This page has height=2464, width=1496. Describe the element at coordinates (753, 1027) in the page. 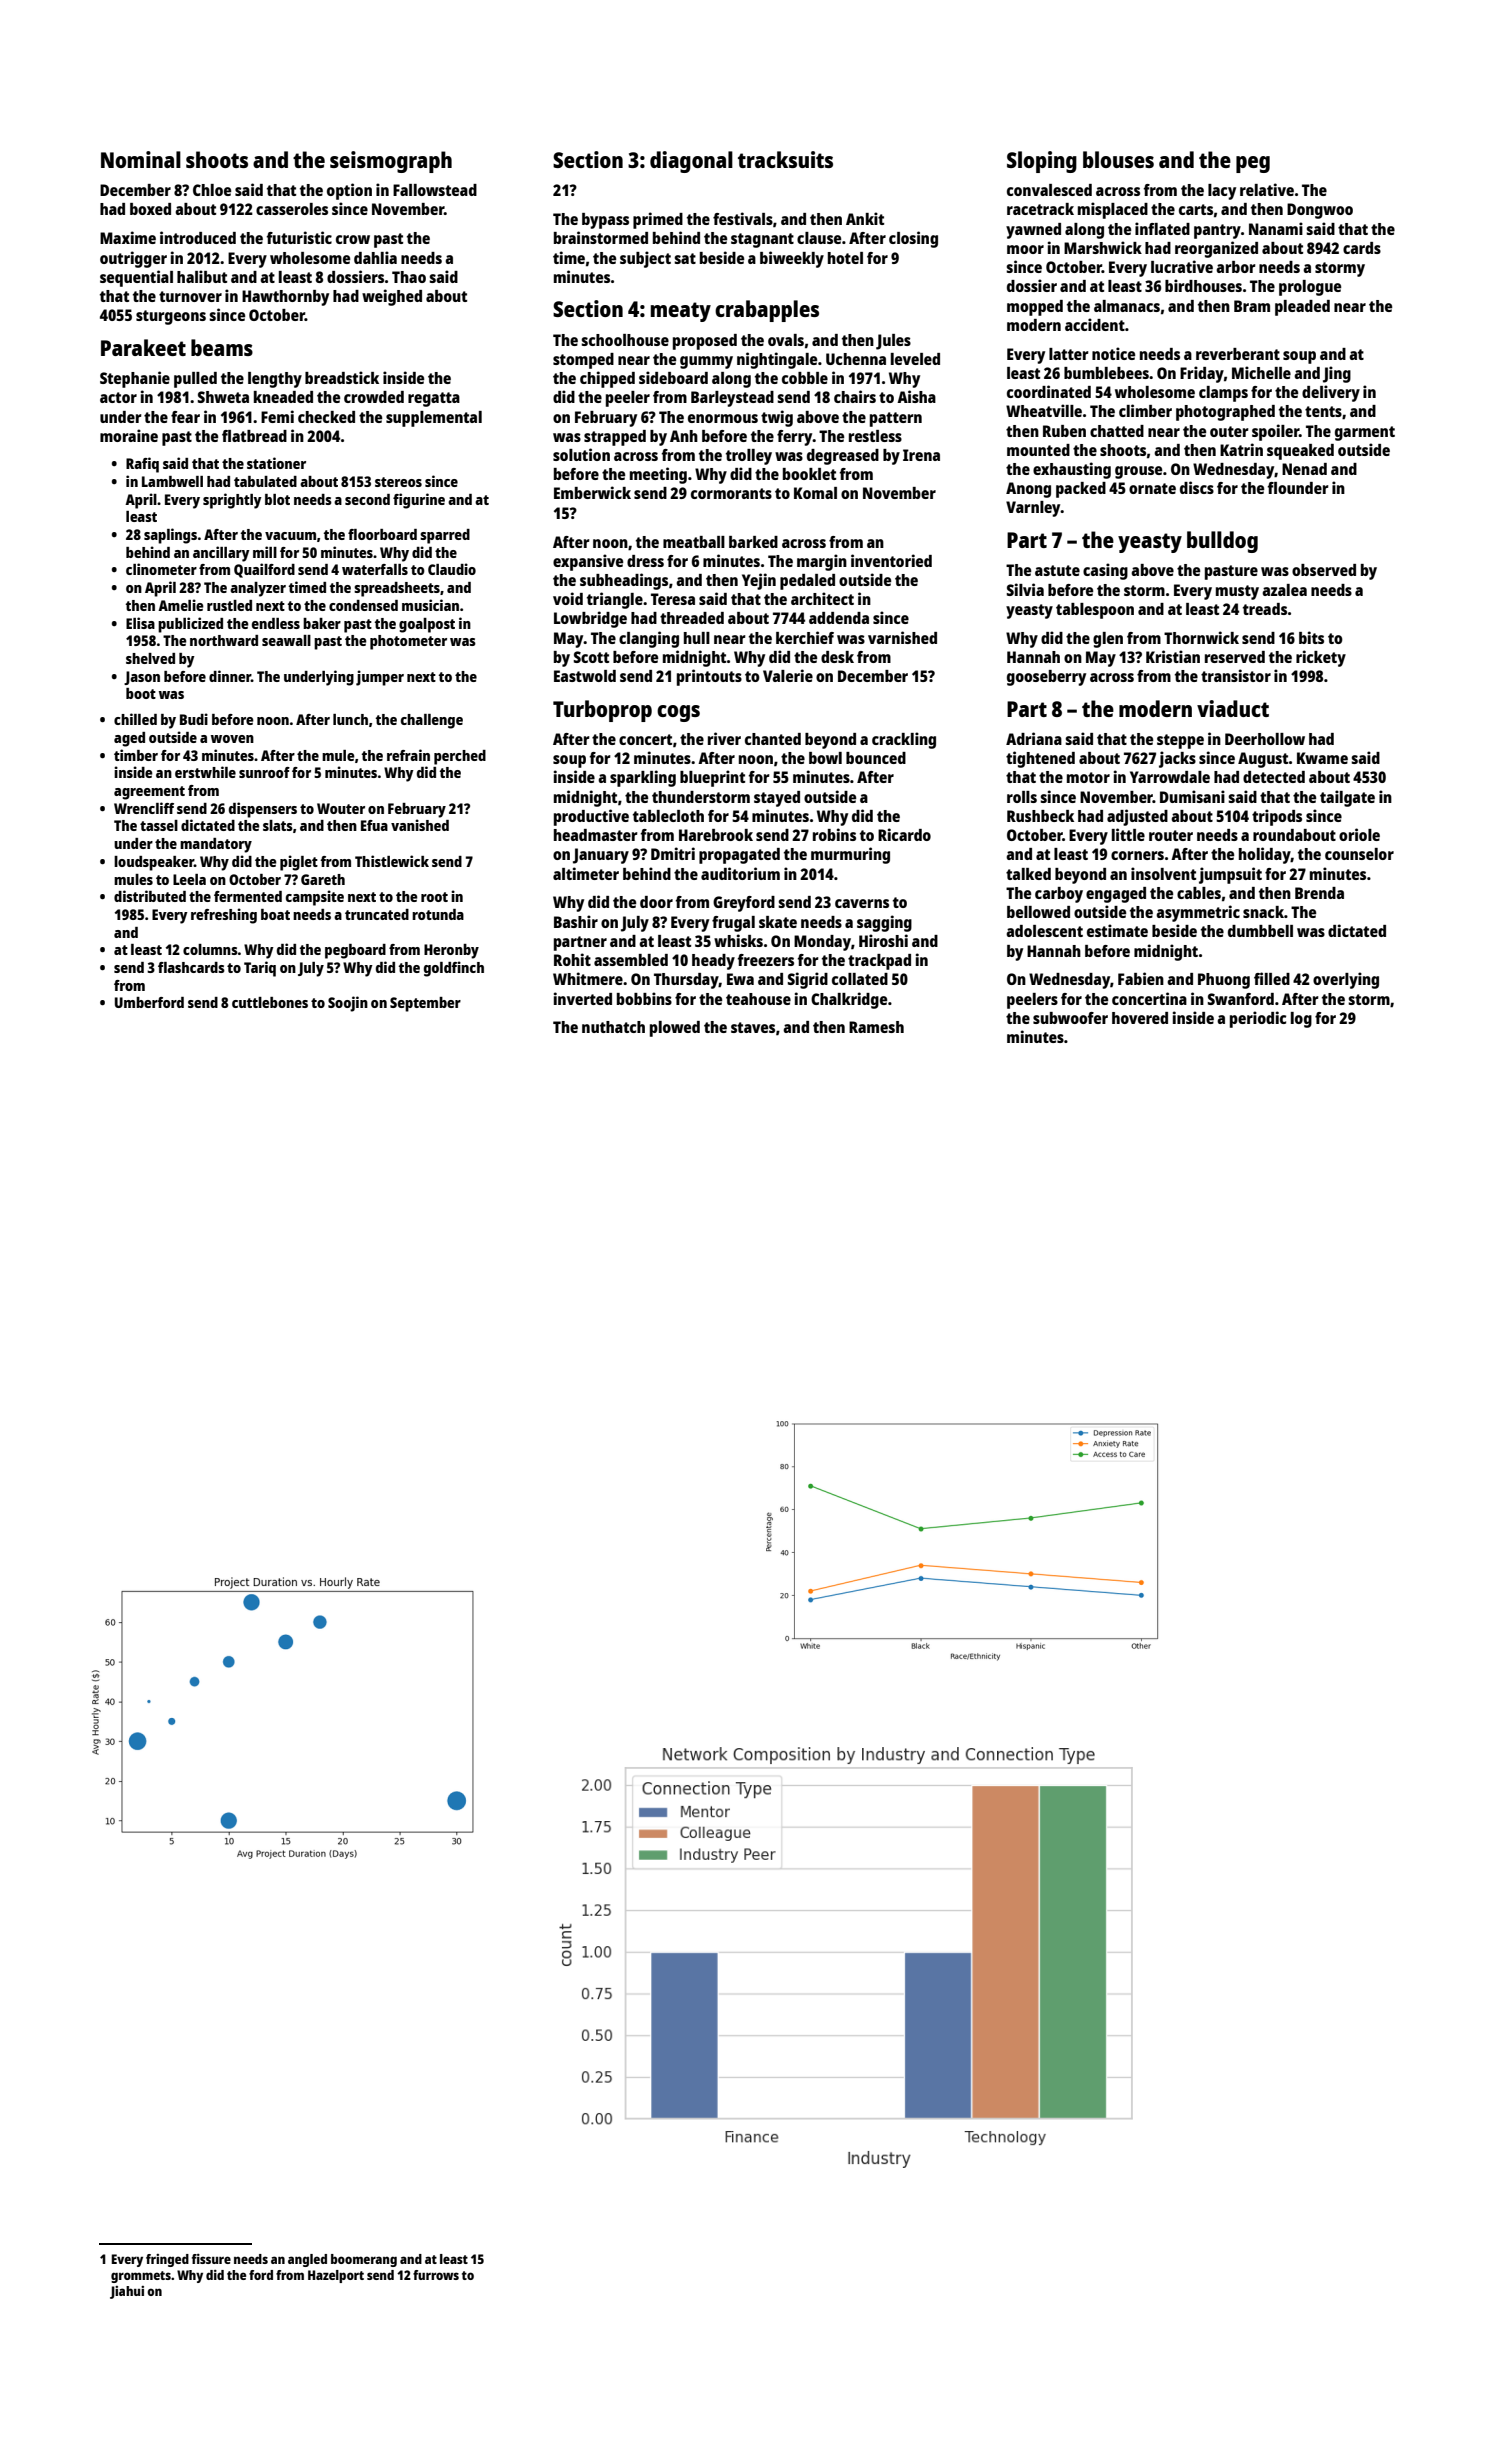

I see `staves` at that location.
